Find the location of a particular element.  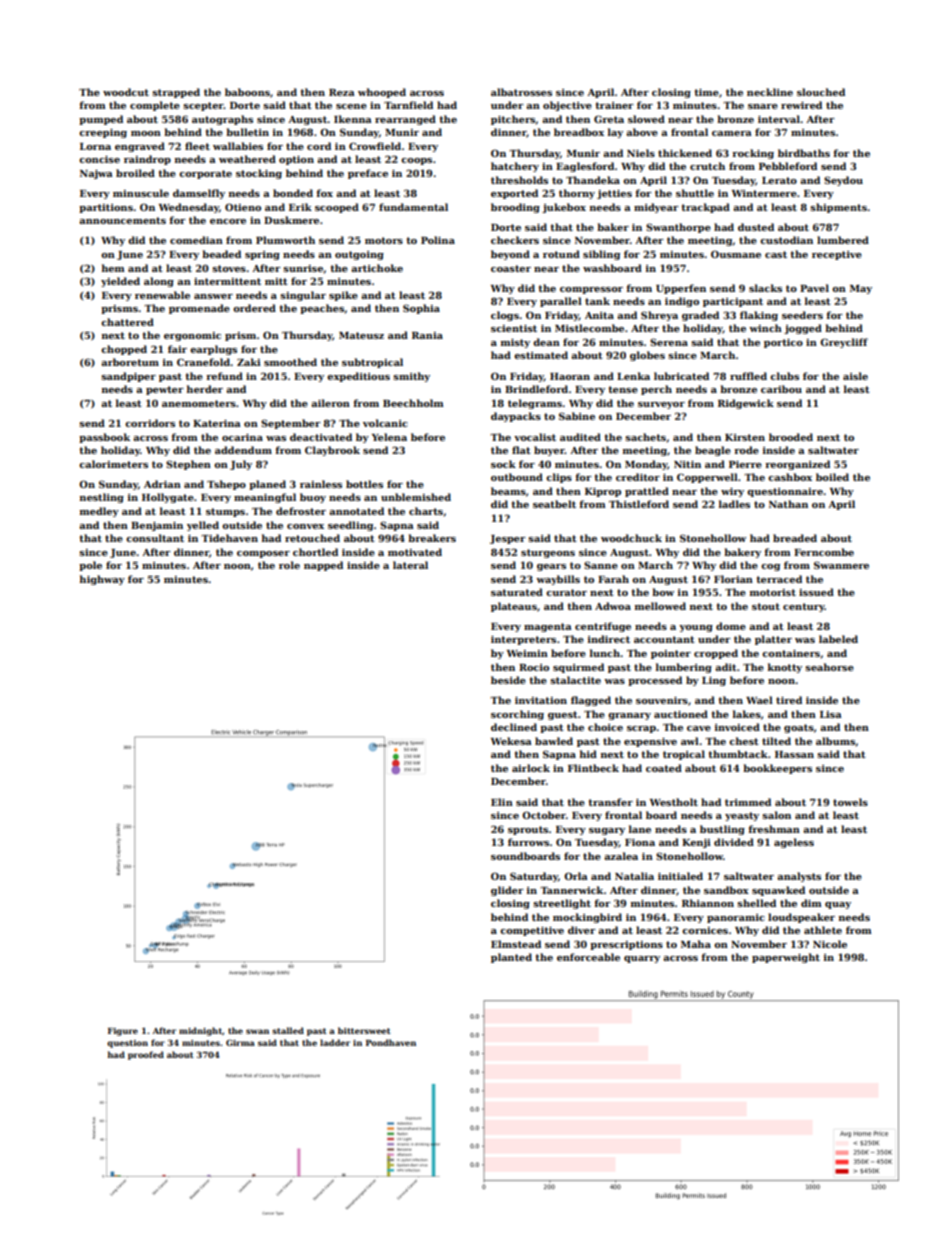

pole is located at coordinates (90, 566).
